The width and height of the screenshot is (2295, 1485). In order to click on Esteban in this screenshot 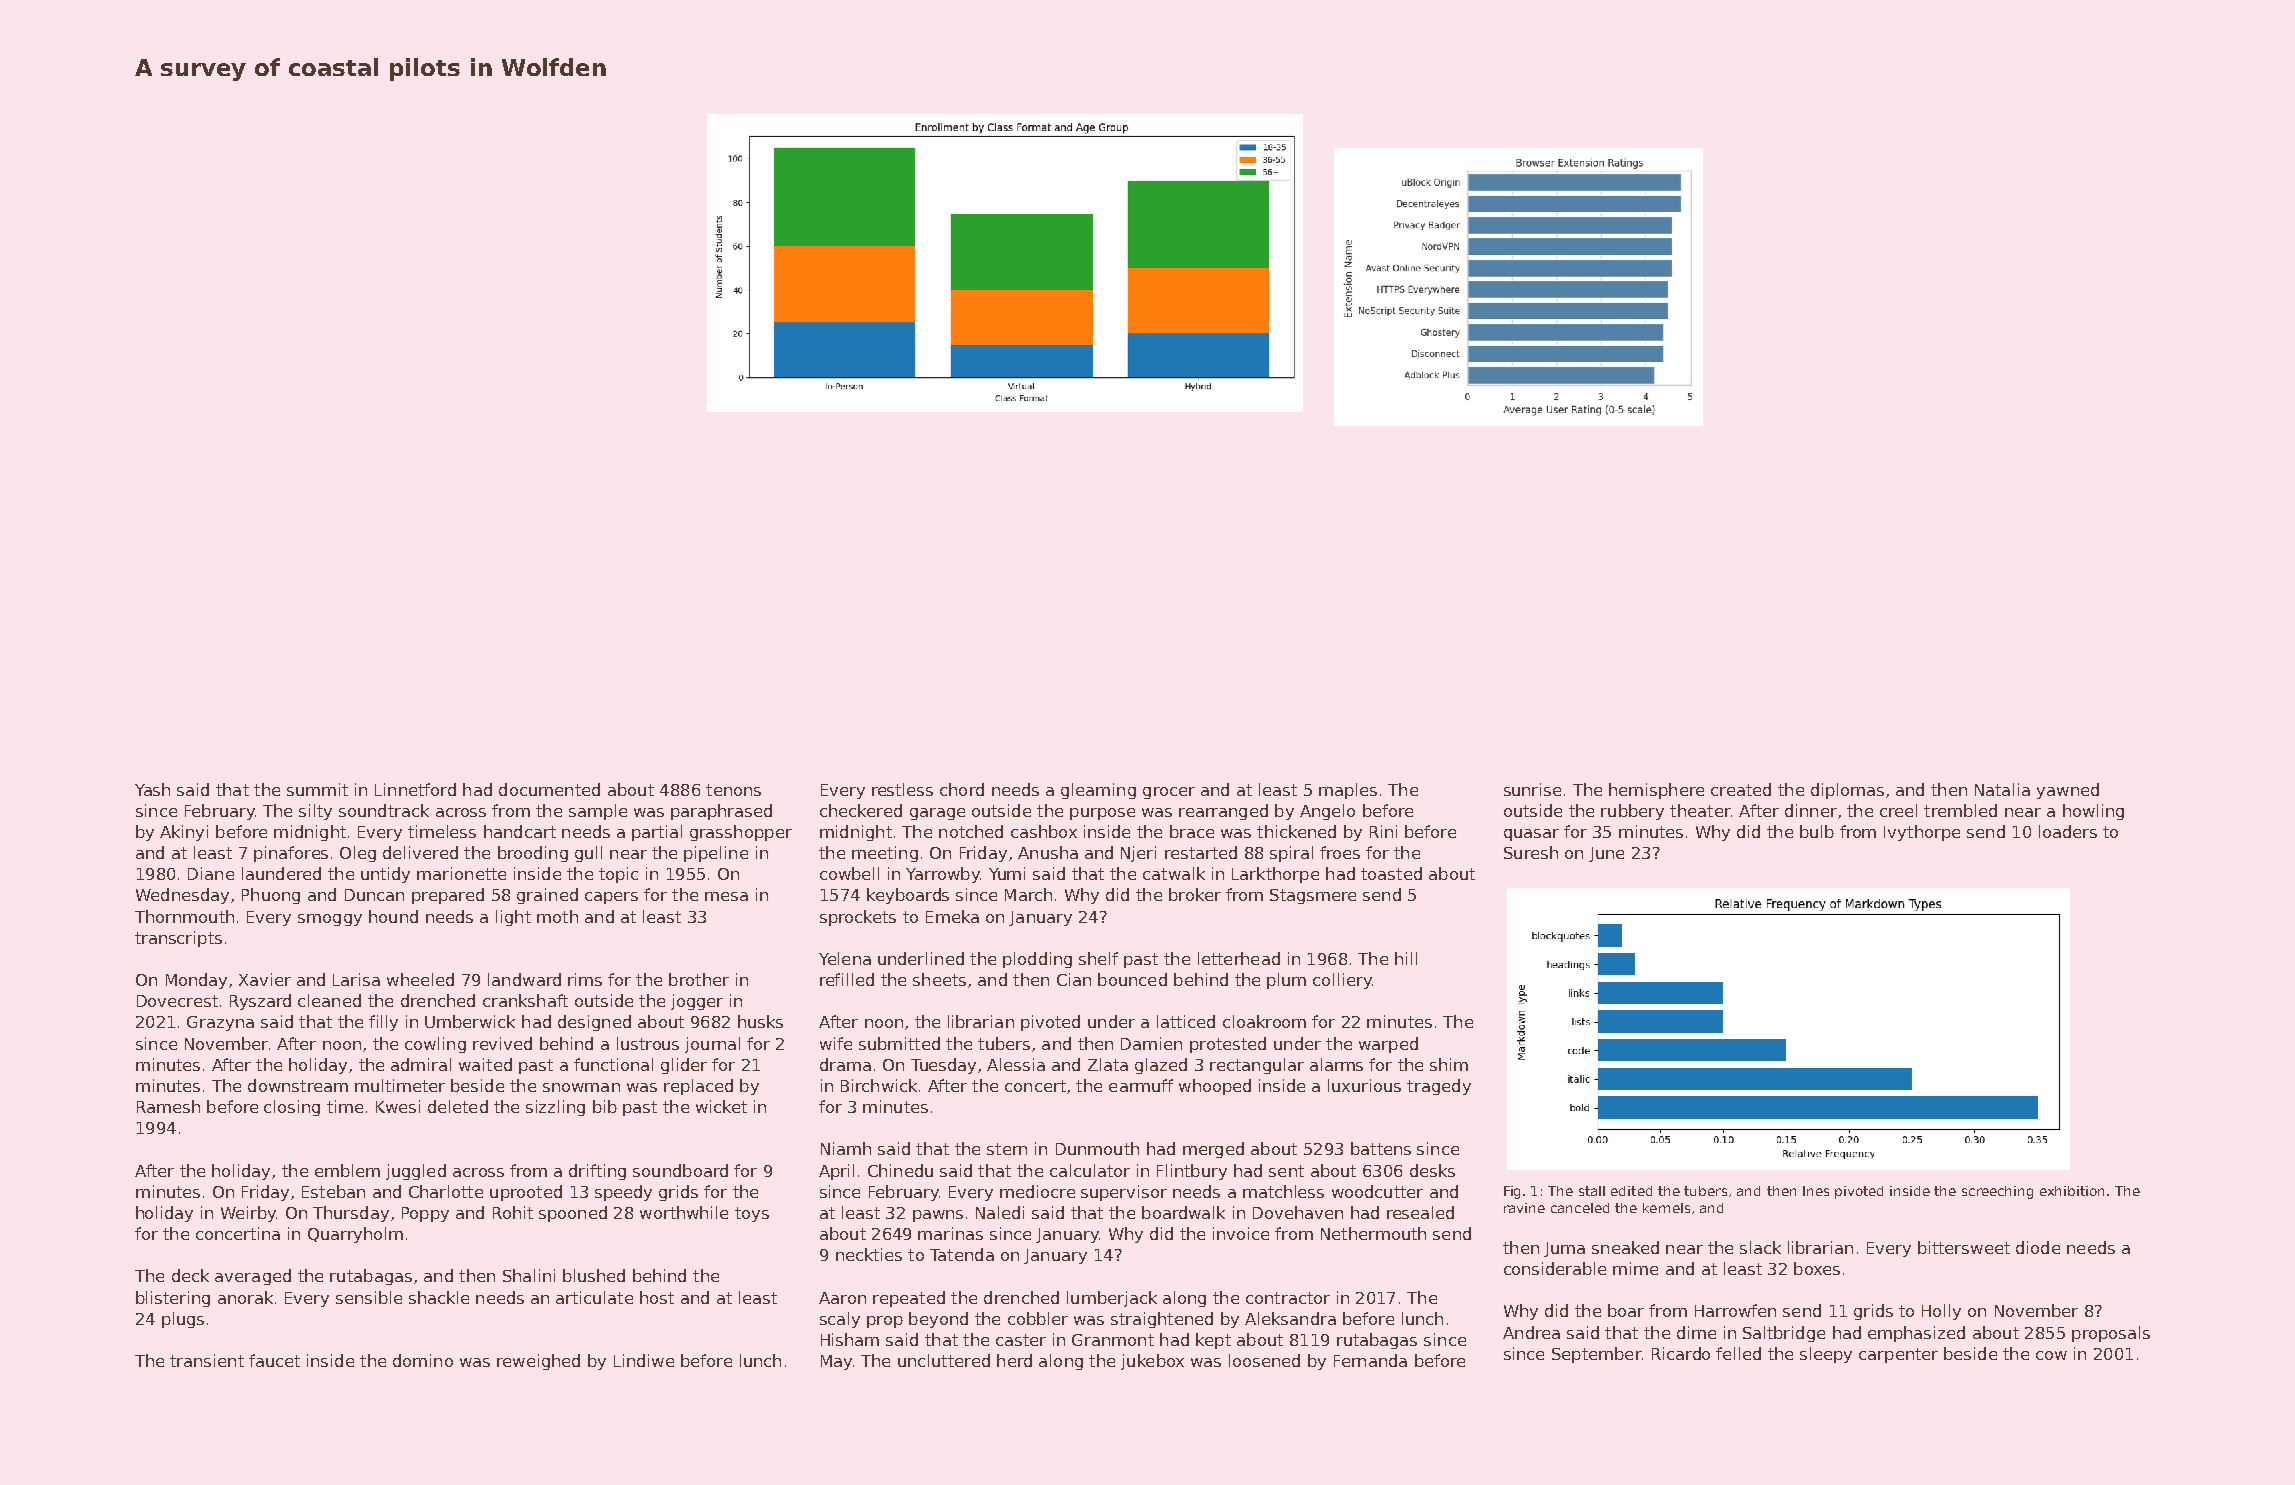, I will do `click(333, 1191)`.
